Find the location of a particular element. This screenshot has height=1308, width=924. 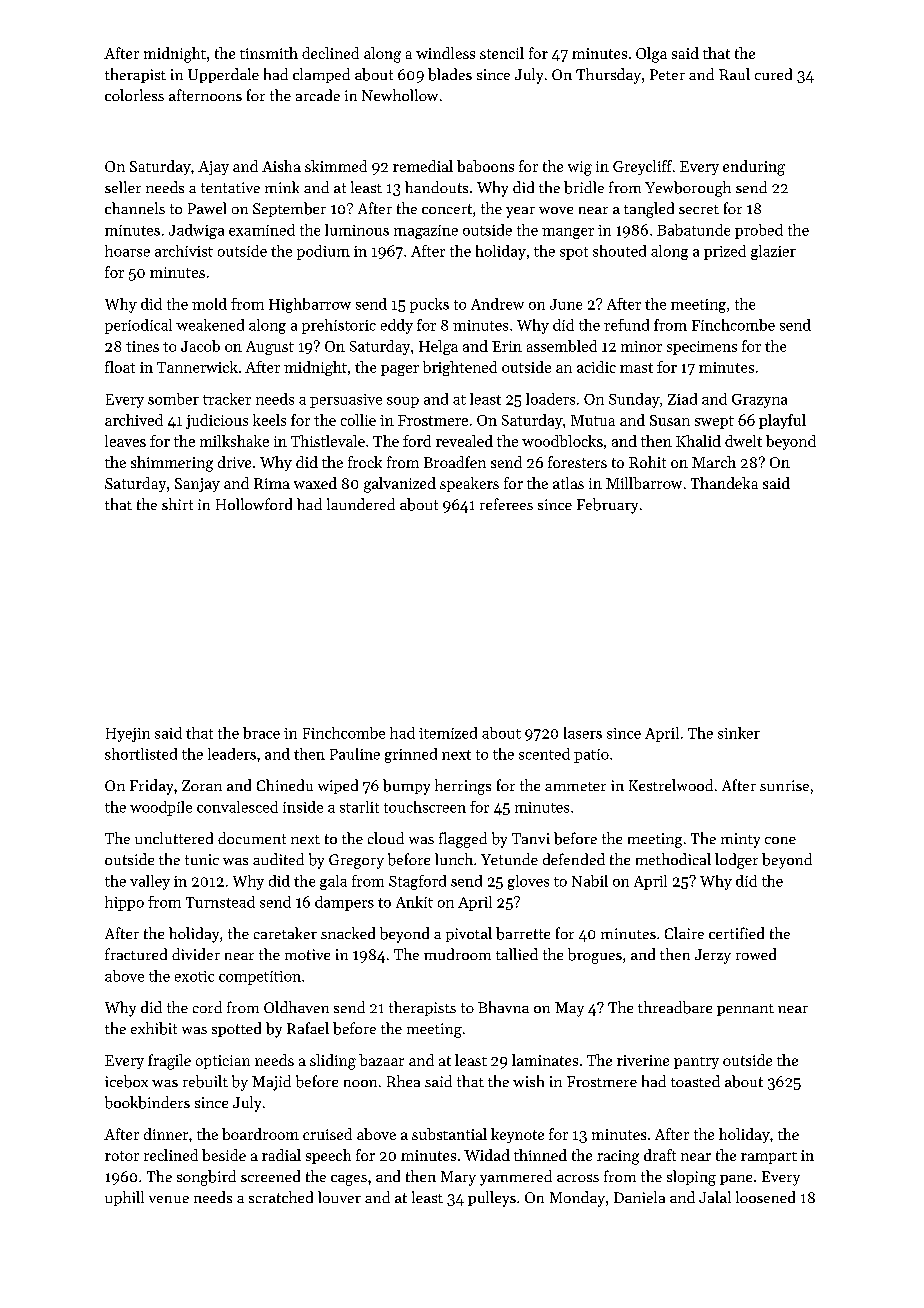

shirt is located at coordinates (177, 504).
